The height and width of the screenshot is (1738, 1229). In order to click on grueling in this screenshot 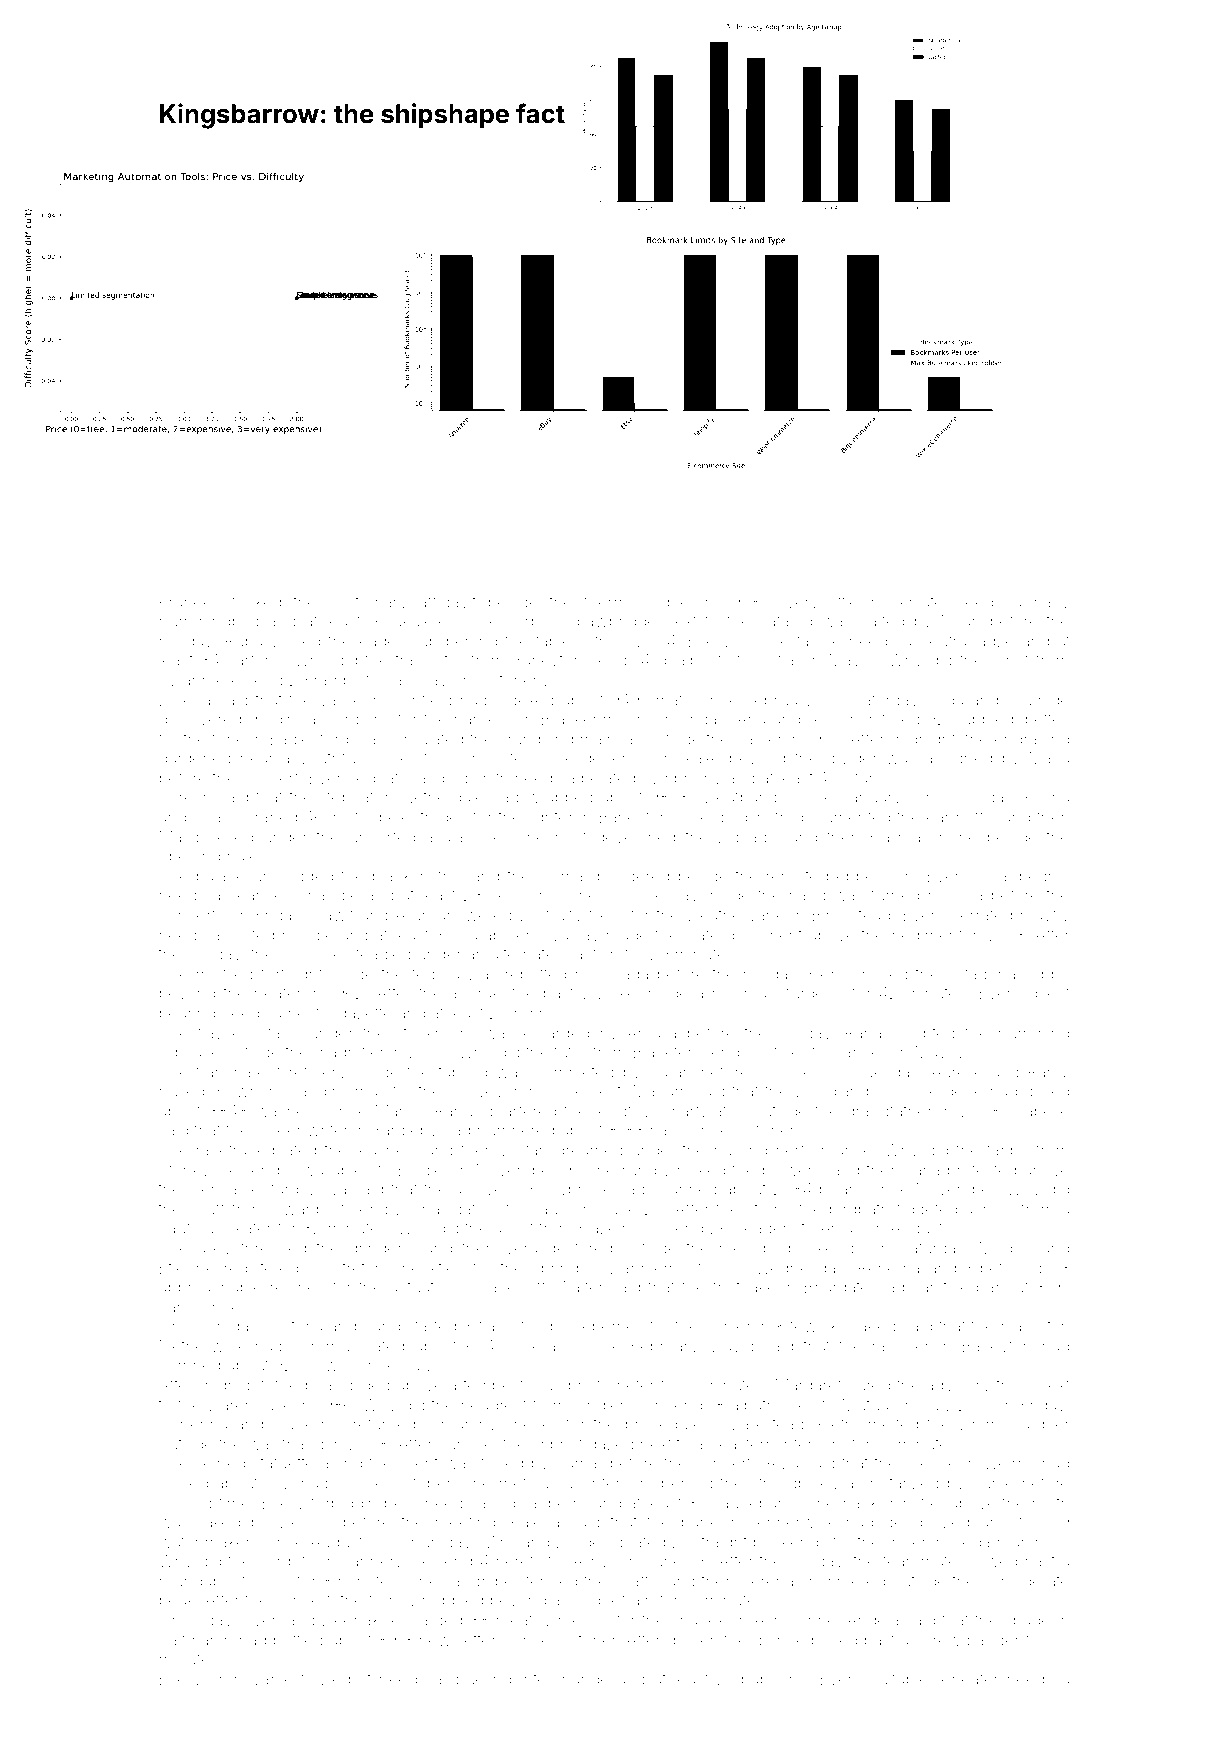, I will do `click(481, 1681)`.
